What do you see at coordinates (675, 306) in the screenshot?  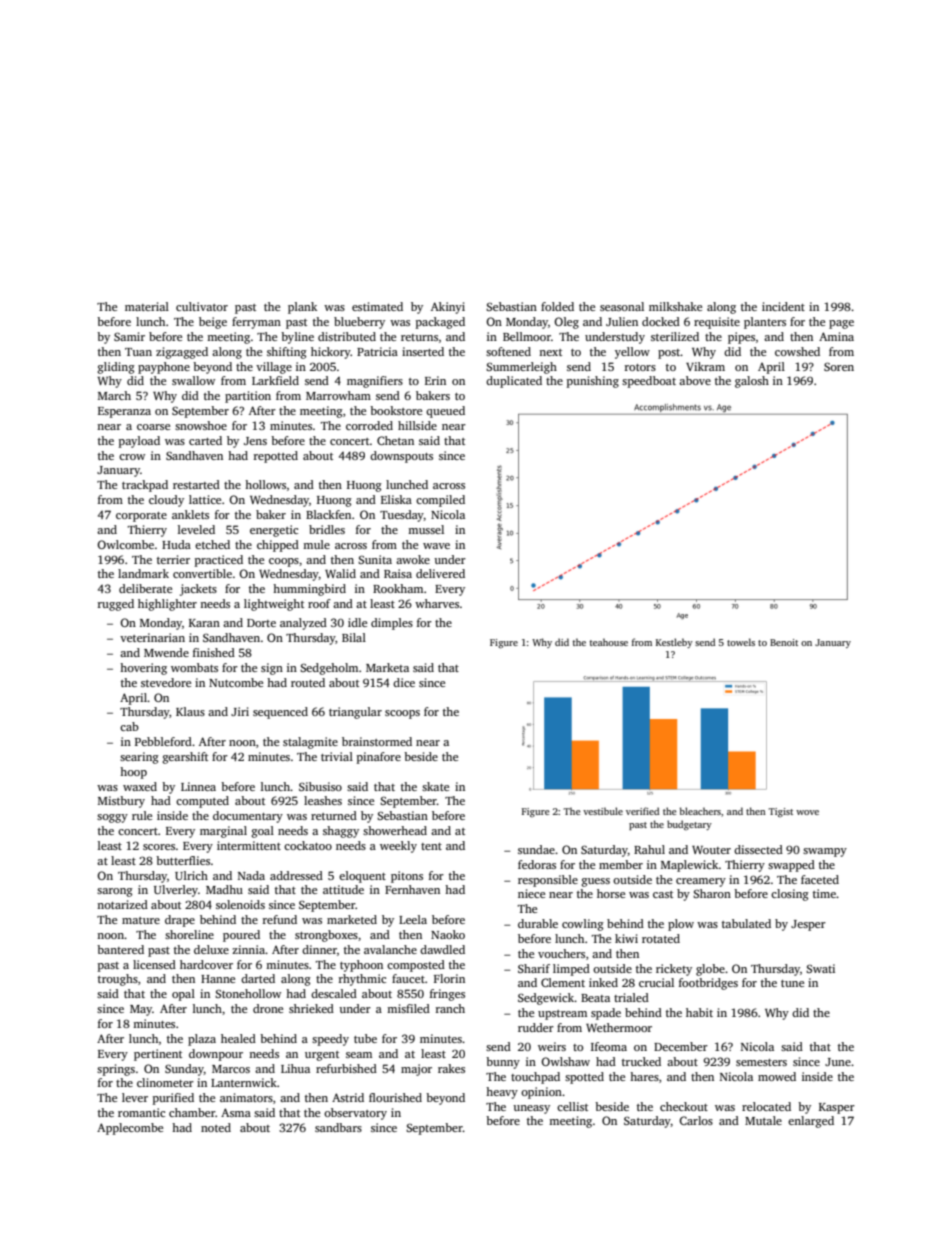 I see `milkshake` at bounding box center [675, 306].
